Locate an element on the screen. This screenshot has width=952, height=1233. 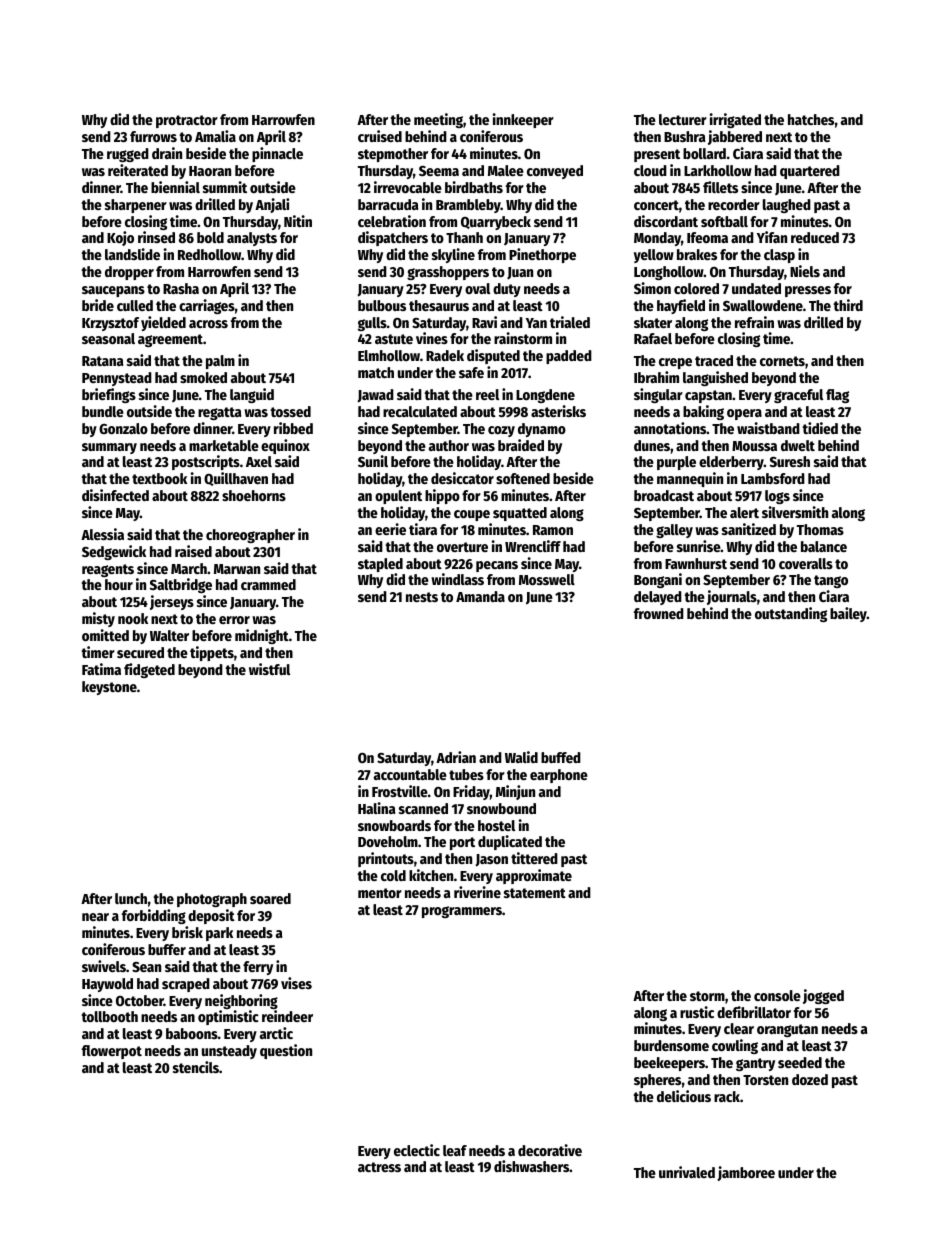
jamboree is located at coordinates (746, 1173).
